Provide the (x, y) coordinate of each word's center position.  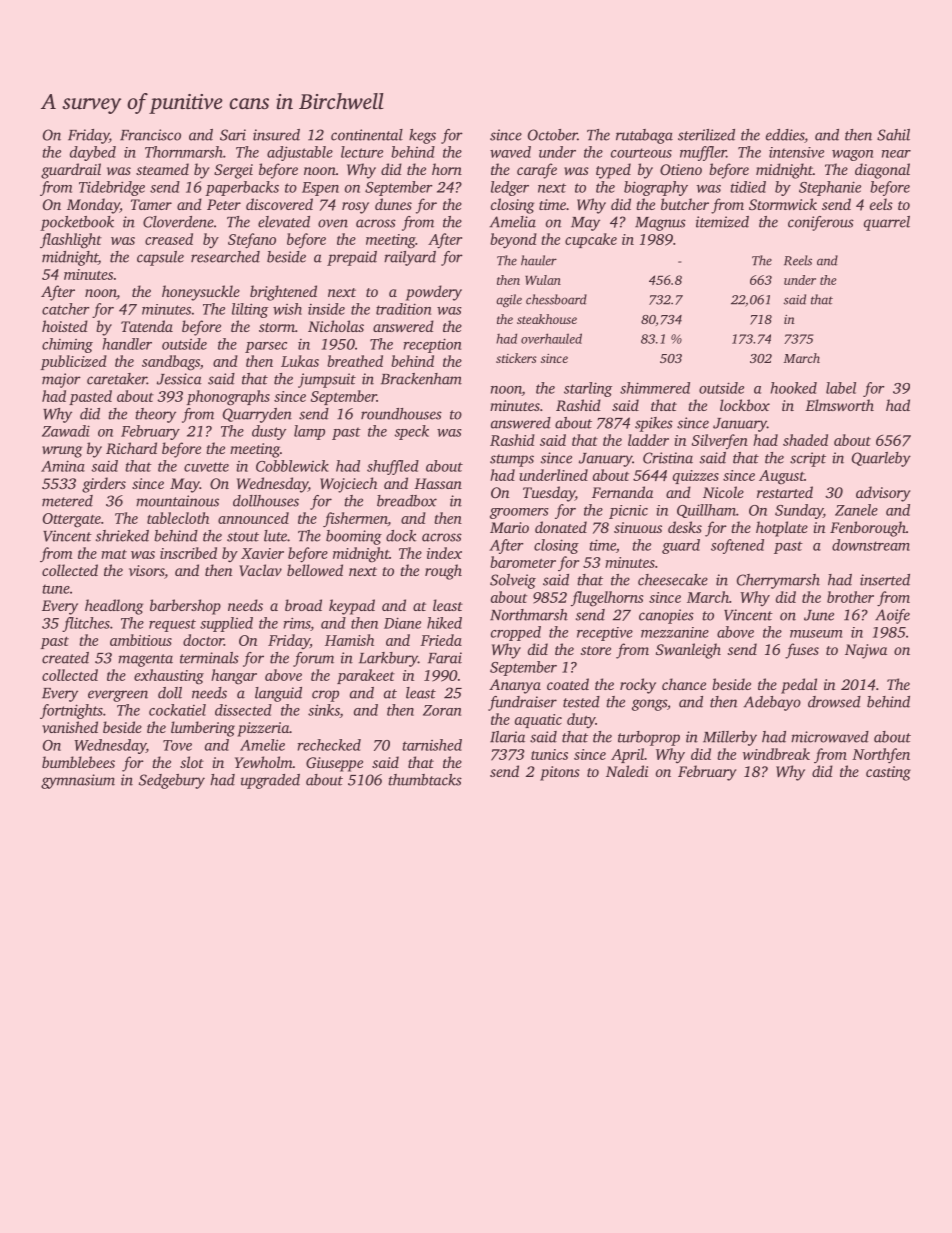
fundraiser (522, 703)
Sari (233, 135)
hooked (793, 388)
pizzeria (263, 729)
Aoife (892, 616)
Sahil (893, 135)
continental (367, 135)
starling (588, 389)
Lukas (300, 361)
